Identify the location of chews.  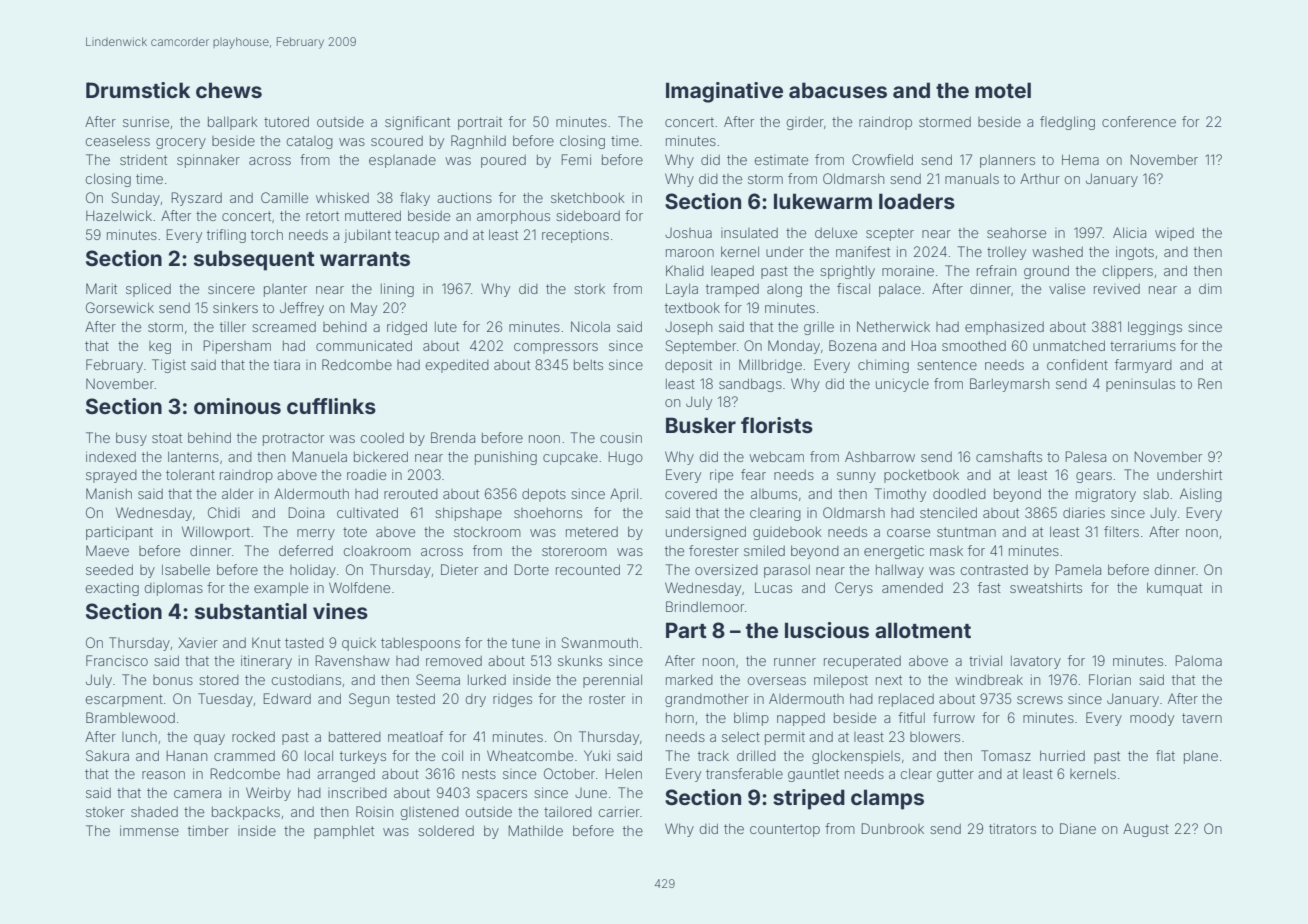
(229, 90).
